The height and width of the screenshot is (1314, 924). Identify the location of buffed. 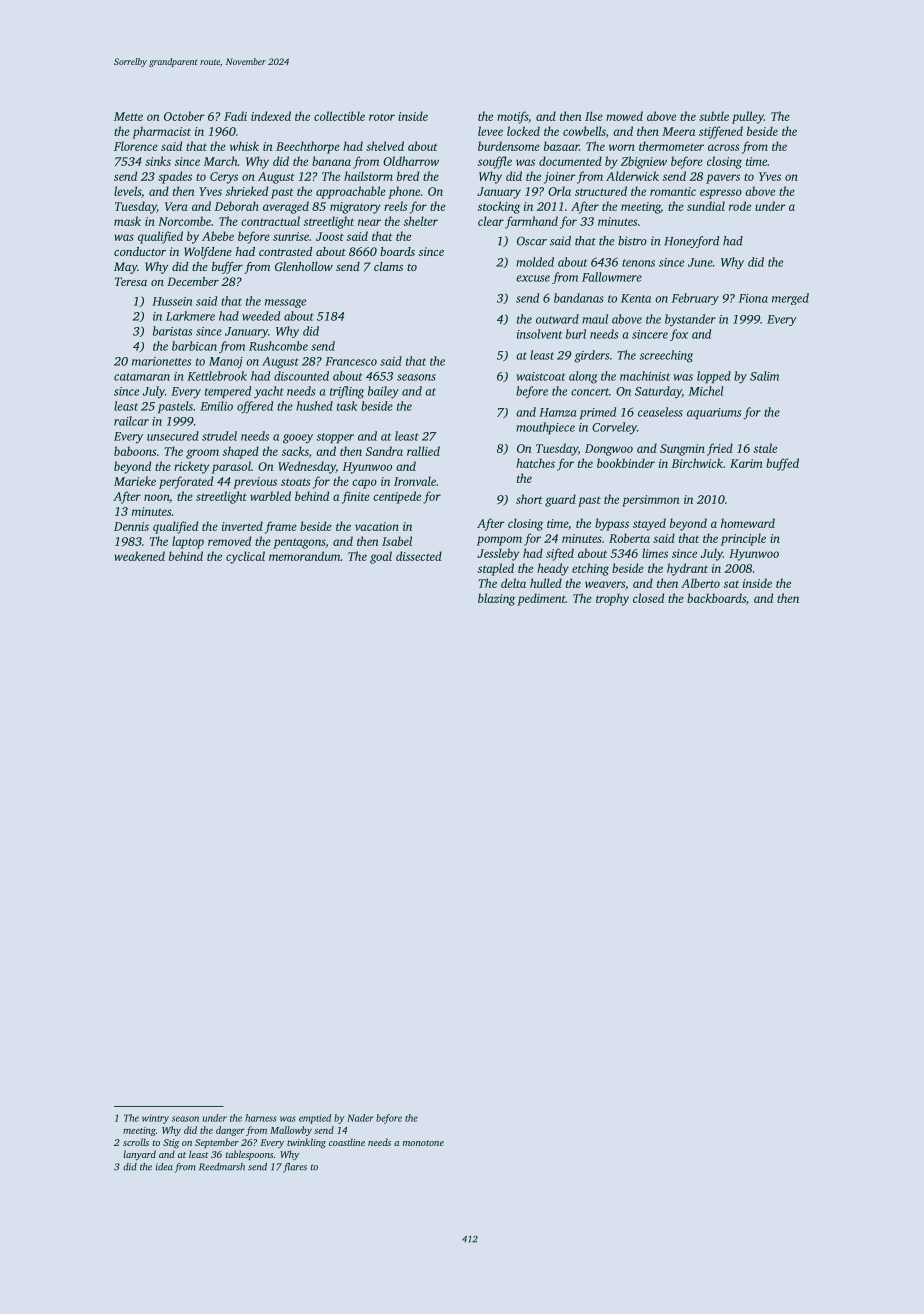
(782, 464).
